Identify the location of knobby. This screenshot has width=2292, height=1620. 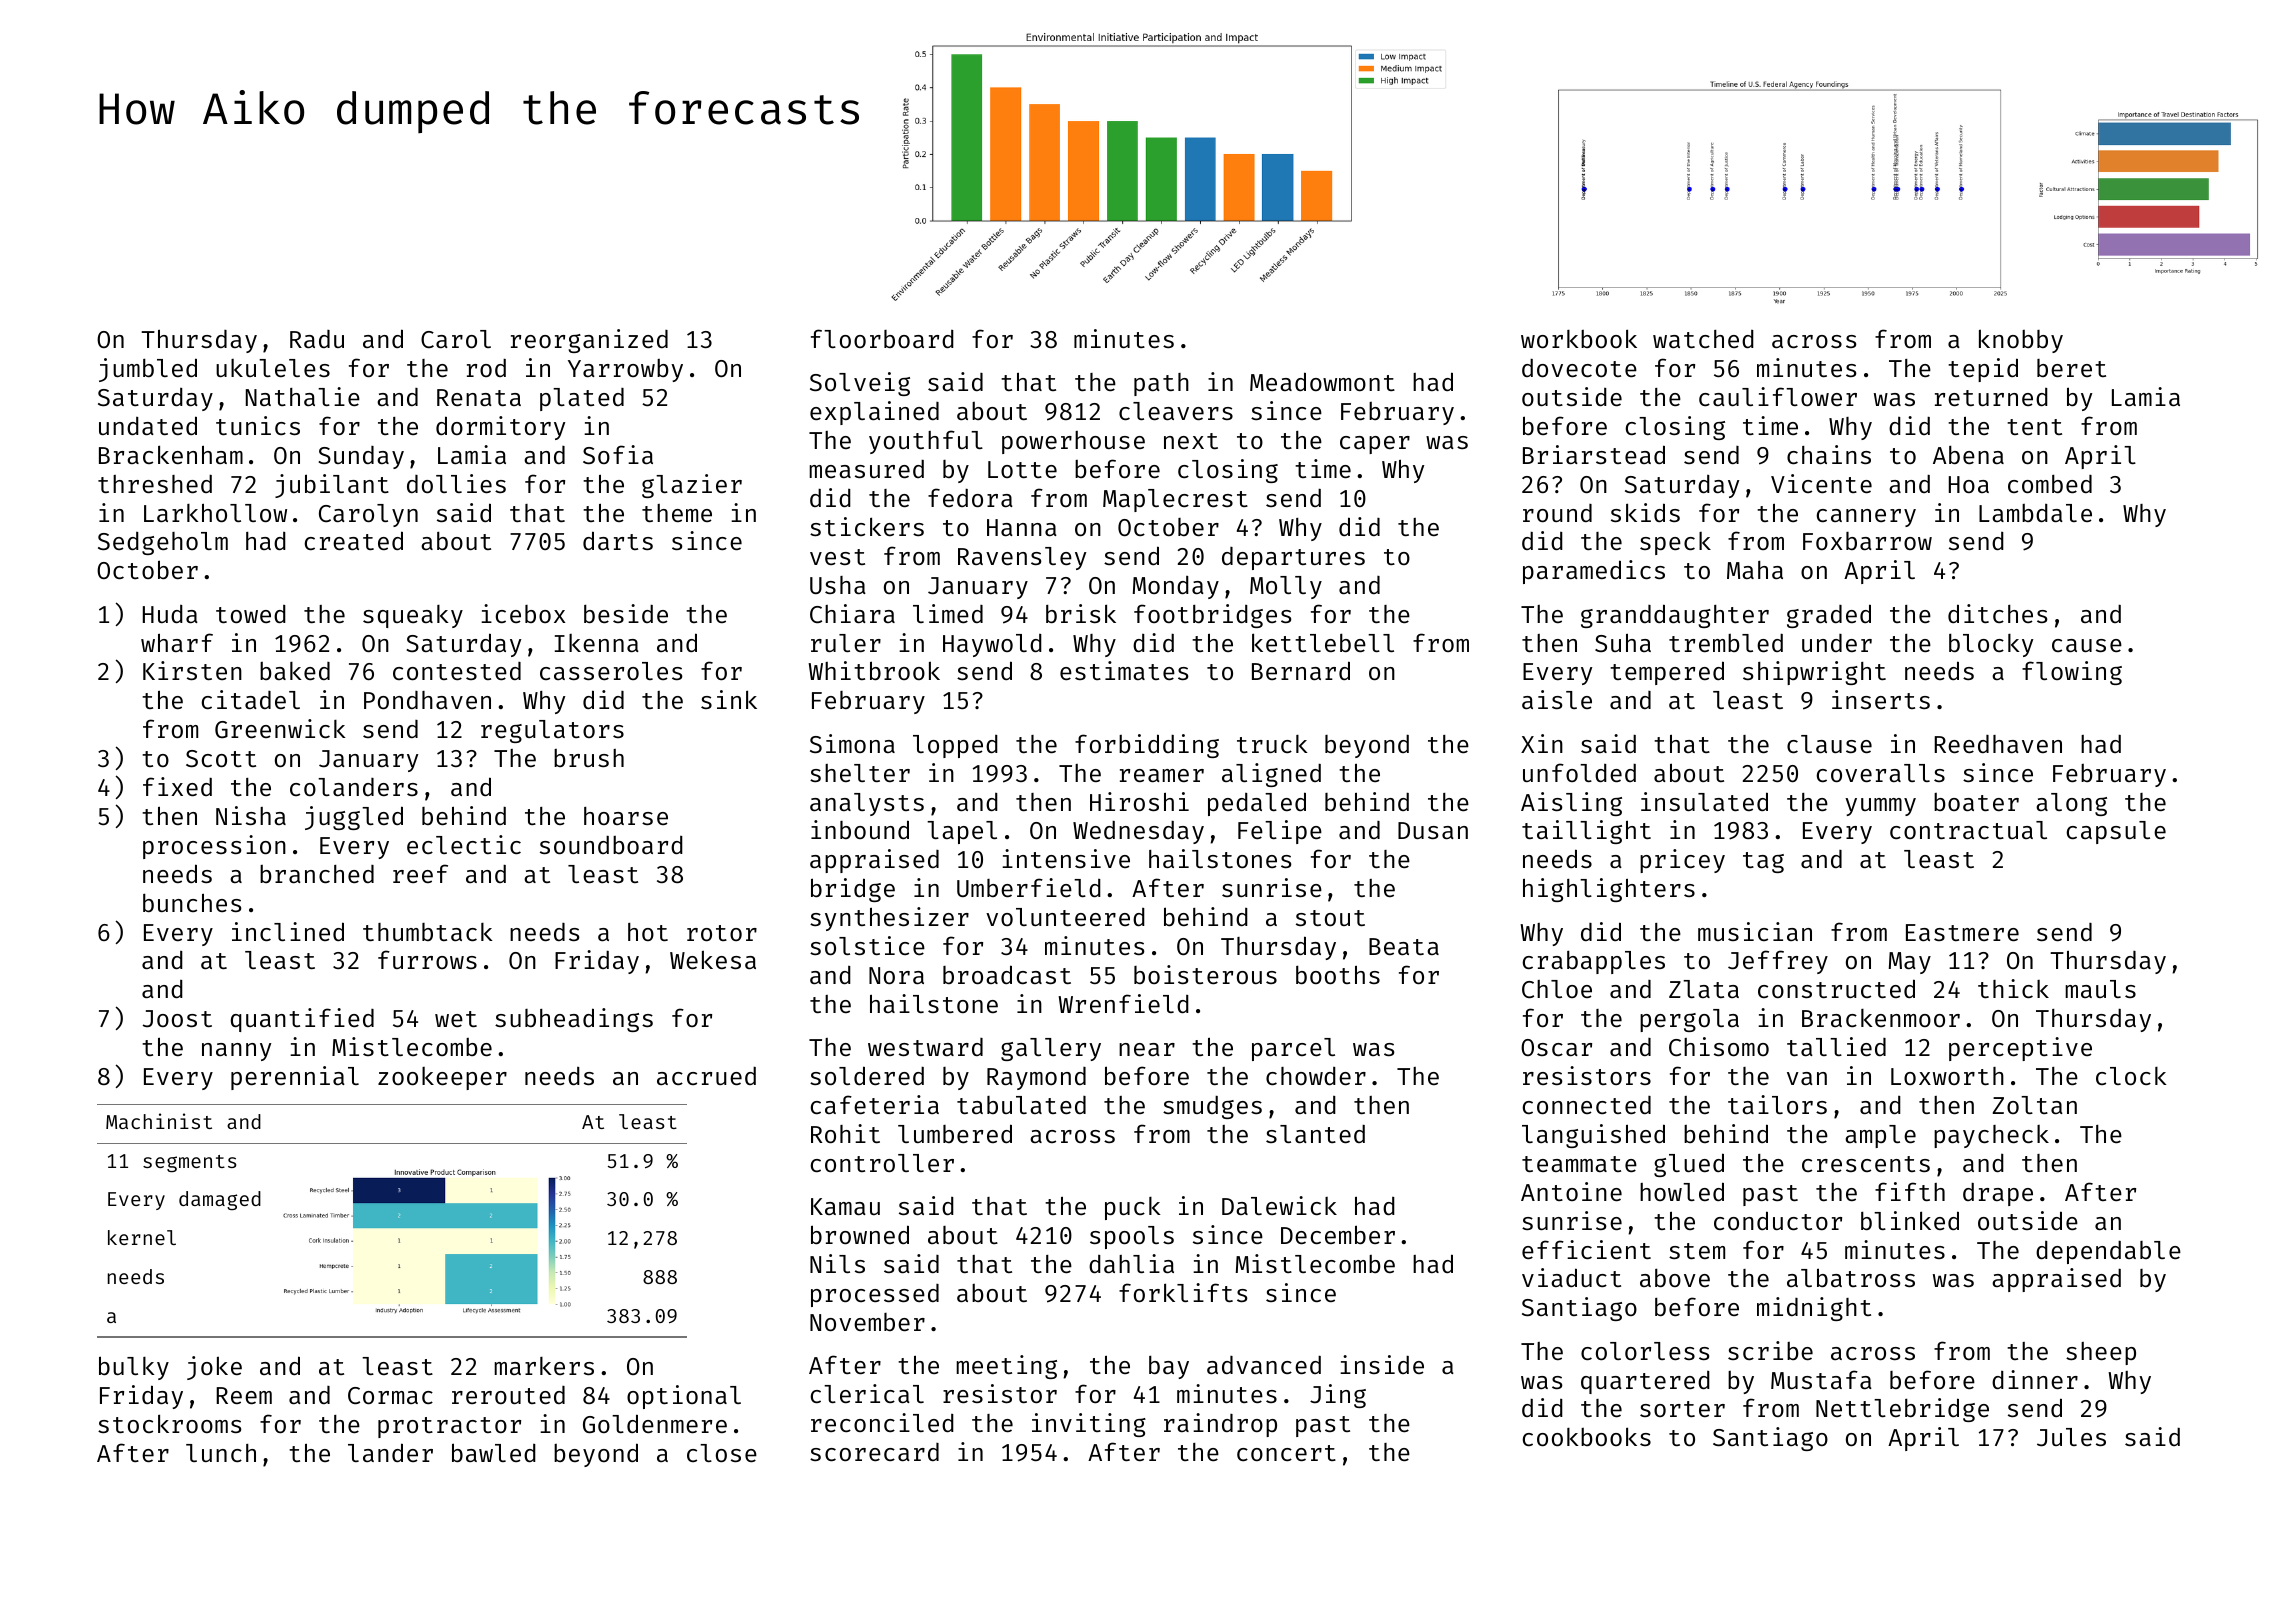
(2021, 341).
